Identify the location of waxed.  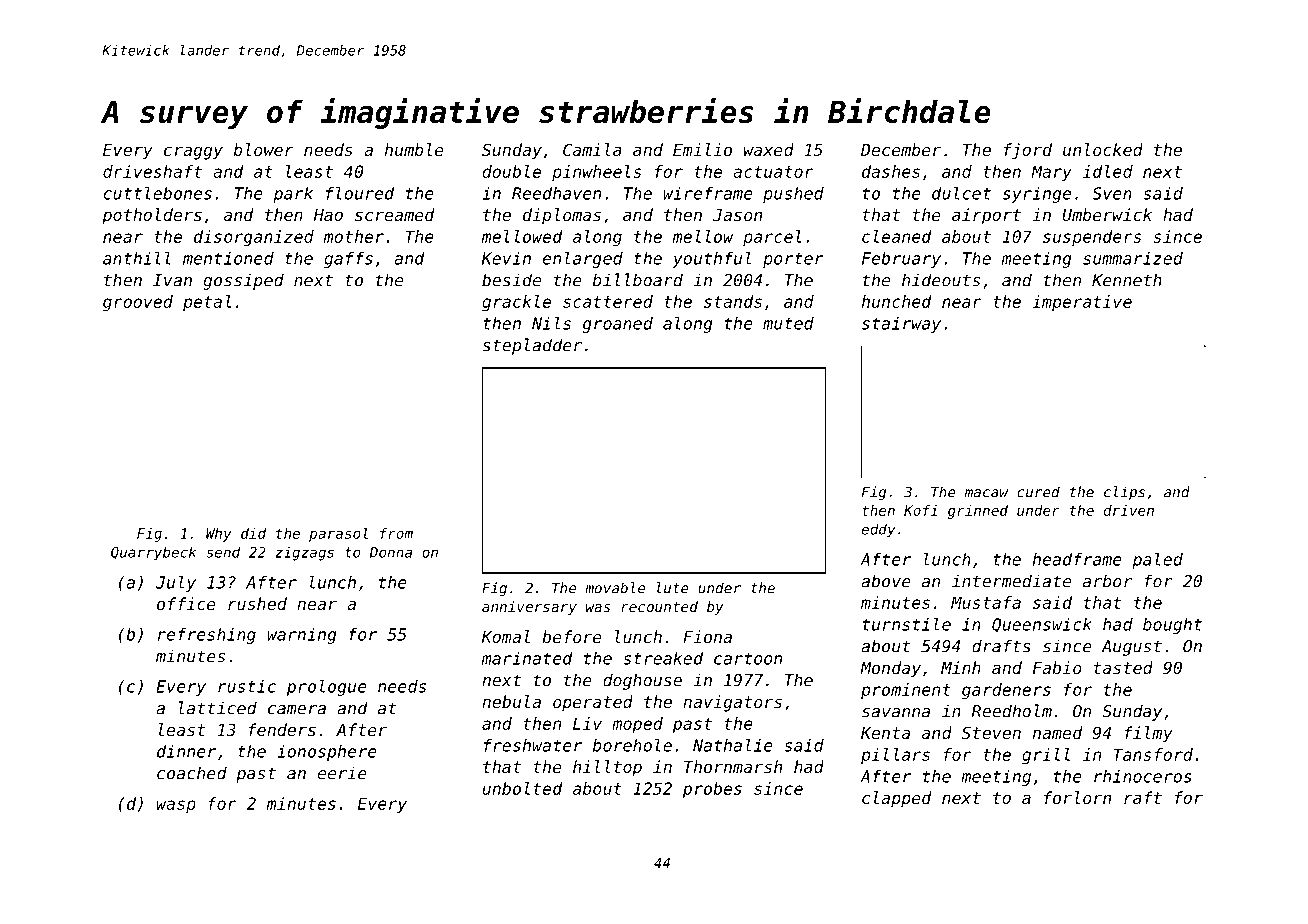
(769, 149).
